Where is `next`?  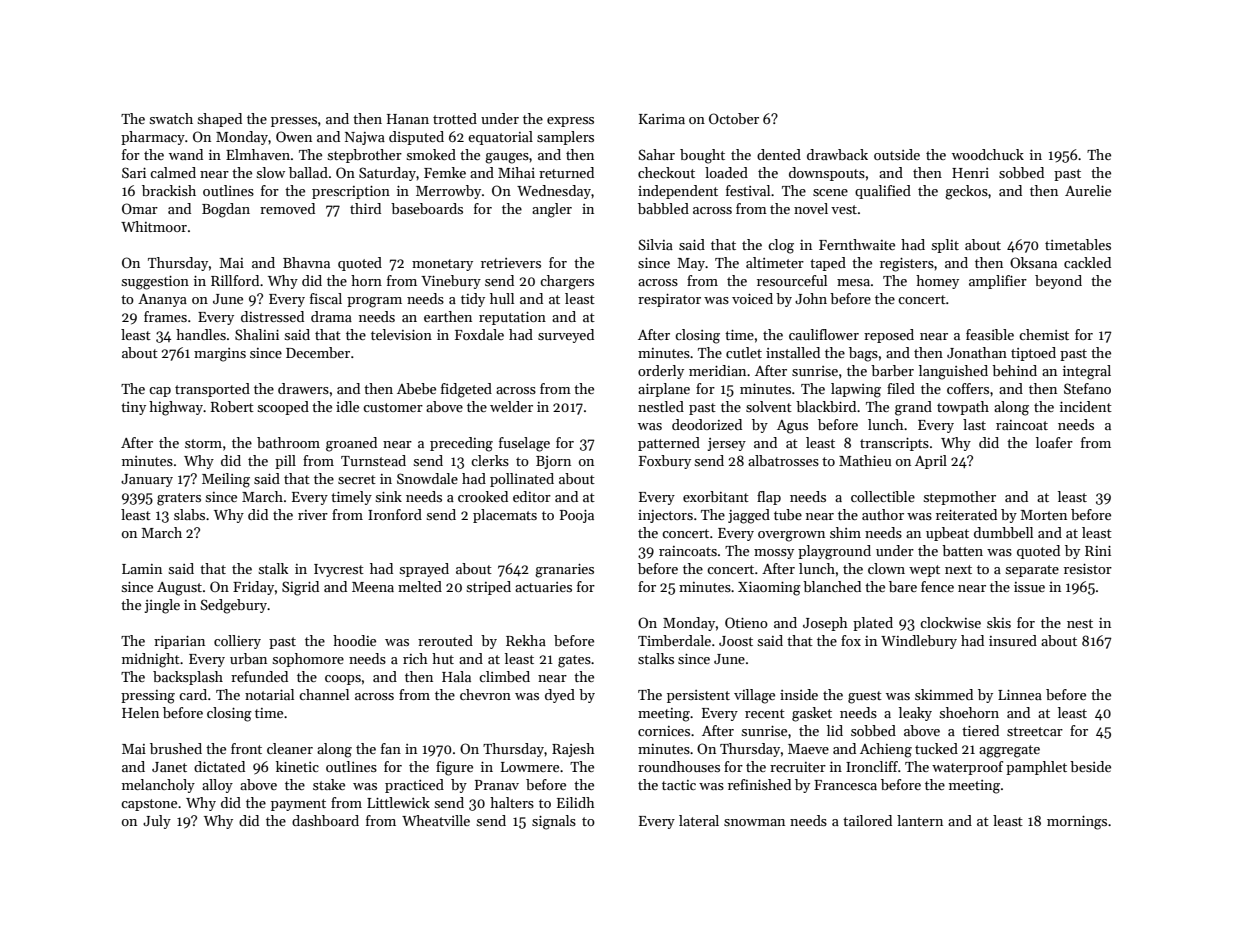
next is located at coordinates (958, 569).
